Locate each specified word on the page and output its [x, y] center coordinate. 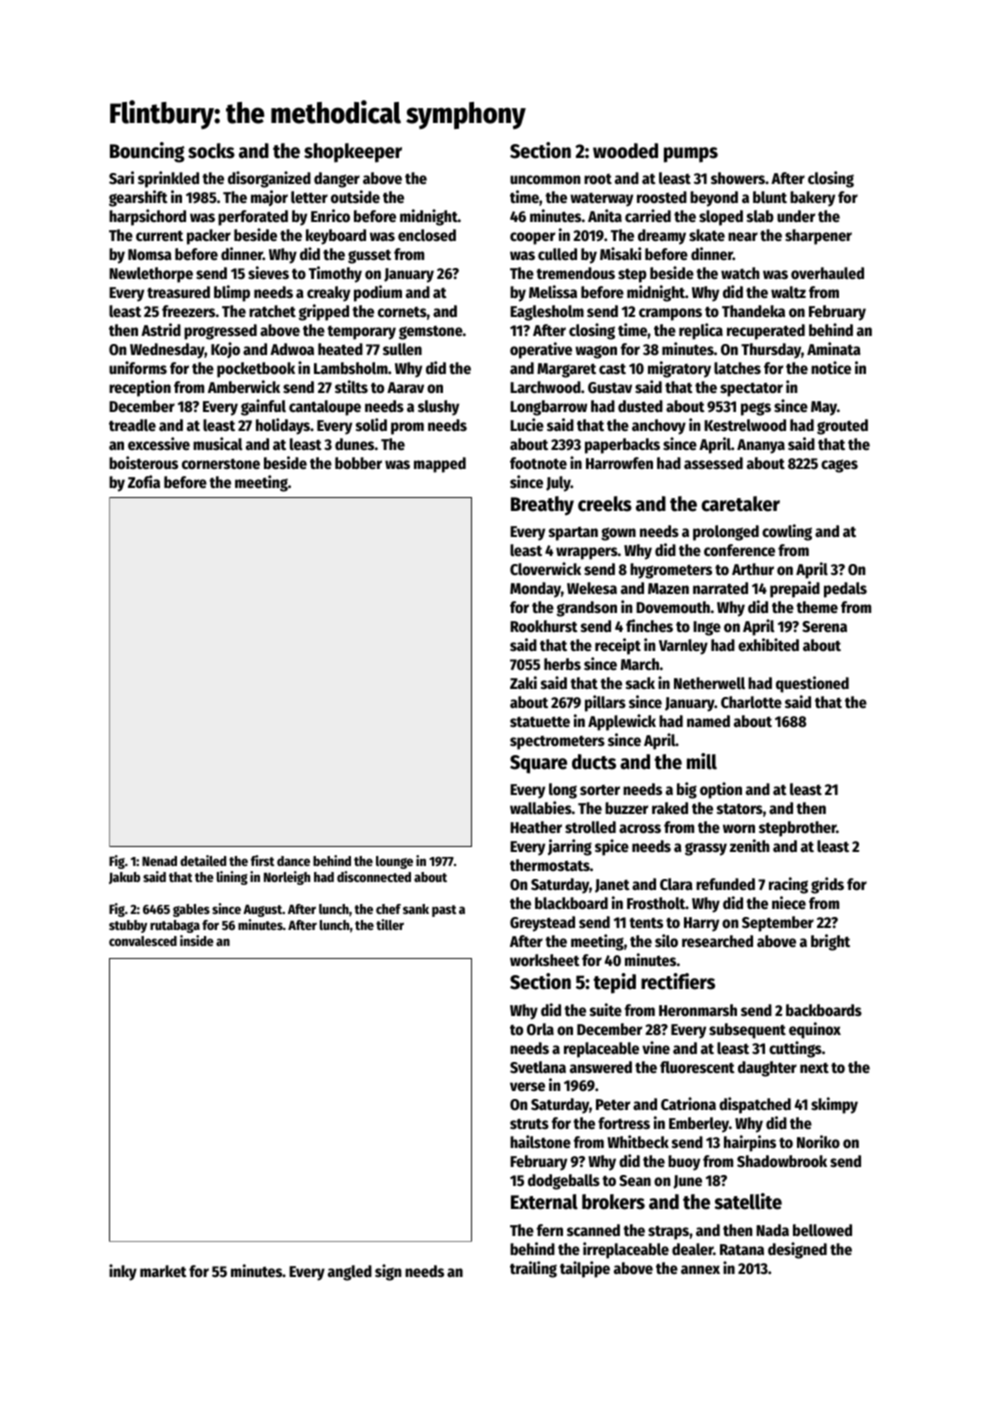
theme [817, 607]
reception [140, 388]
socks [211, 151]
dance [293, 861]
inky [123, 1272]
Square [538, 764]
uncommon [545, 179]
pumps [691, 155]
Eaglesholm [547, 313]
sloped [721, 218]
